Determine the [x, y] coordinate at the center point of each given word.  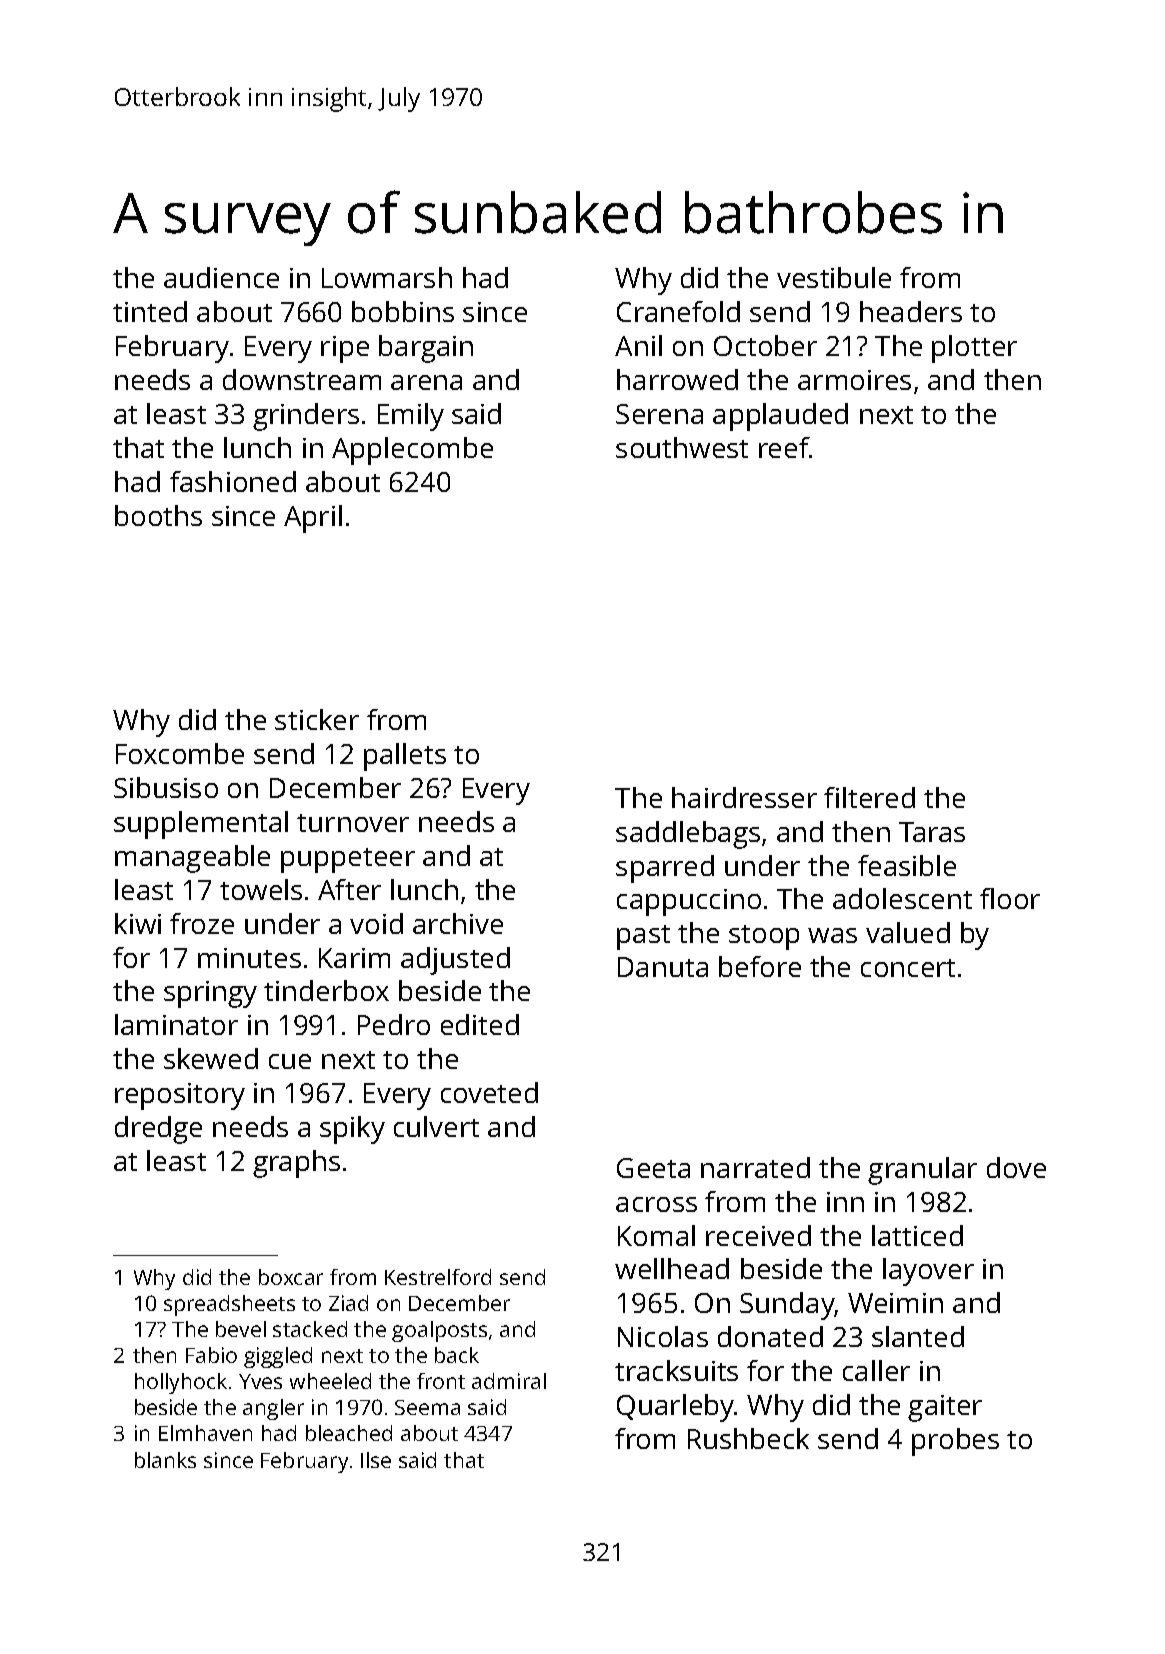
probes [955, 1442]
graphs [296, 1164]
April [313, 519]
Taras [932, 832]
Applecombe [412, 451]
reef [784, 447]
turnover [353, 823]
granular [922, 1171]
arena [426, 382]
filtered [869, 797]
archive [458, 923]
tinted [150, 311]
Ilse [376, 1460]
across [656, 1204]
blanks [165, 1460]
